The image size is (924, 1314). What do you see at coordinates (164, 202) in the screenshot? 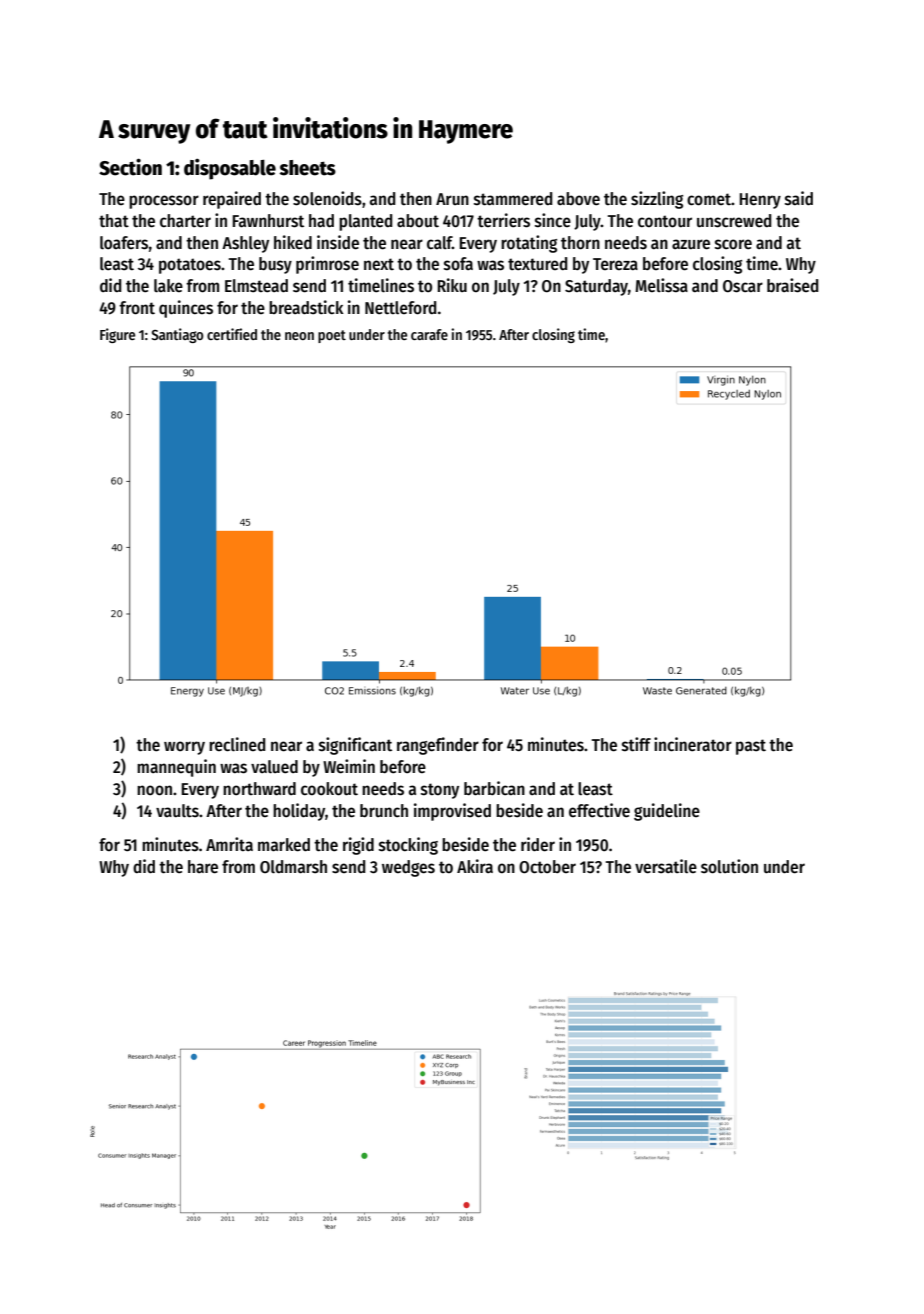
I see `processor` at bounding box center [164, 202].
